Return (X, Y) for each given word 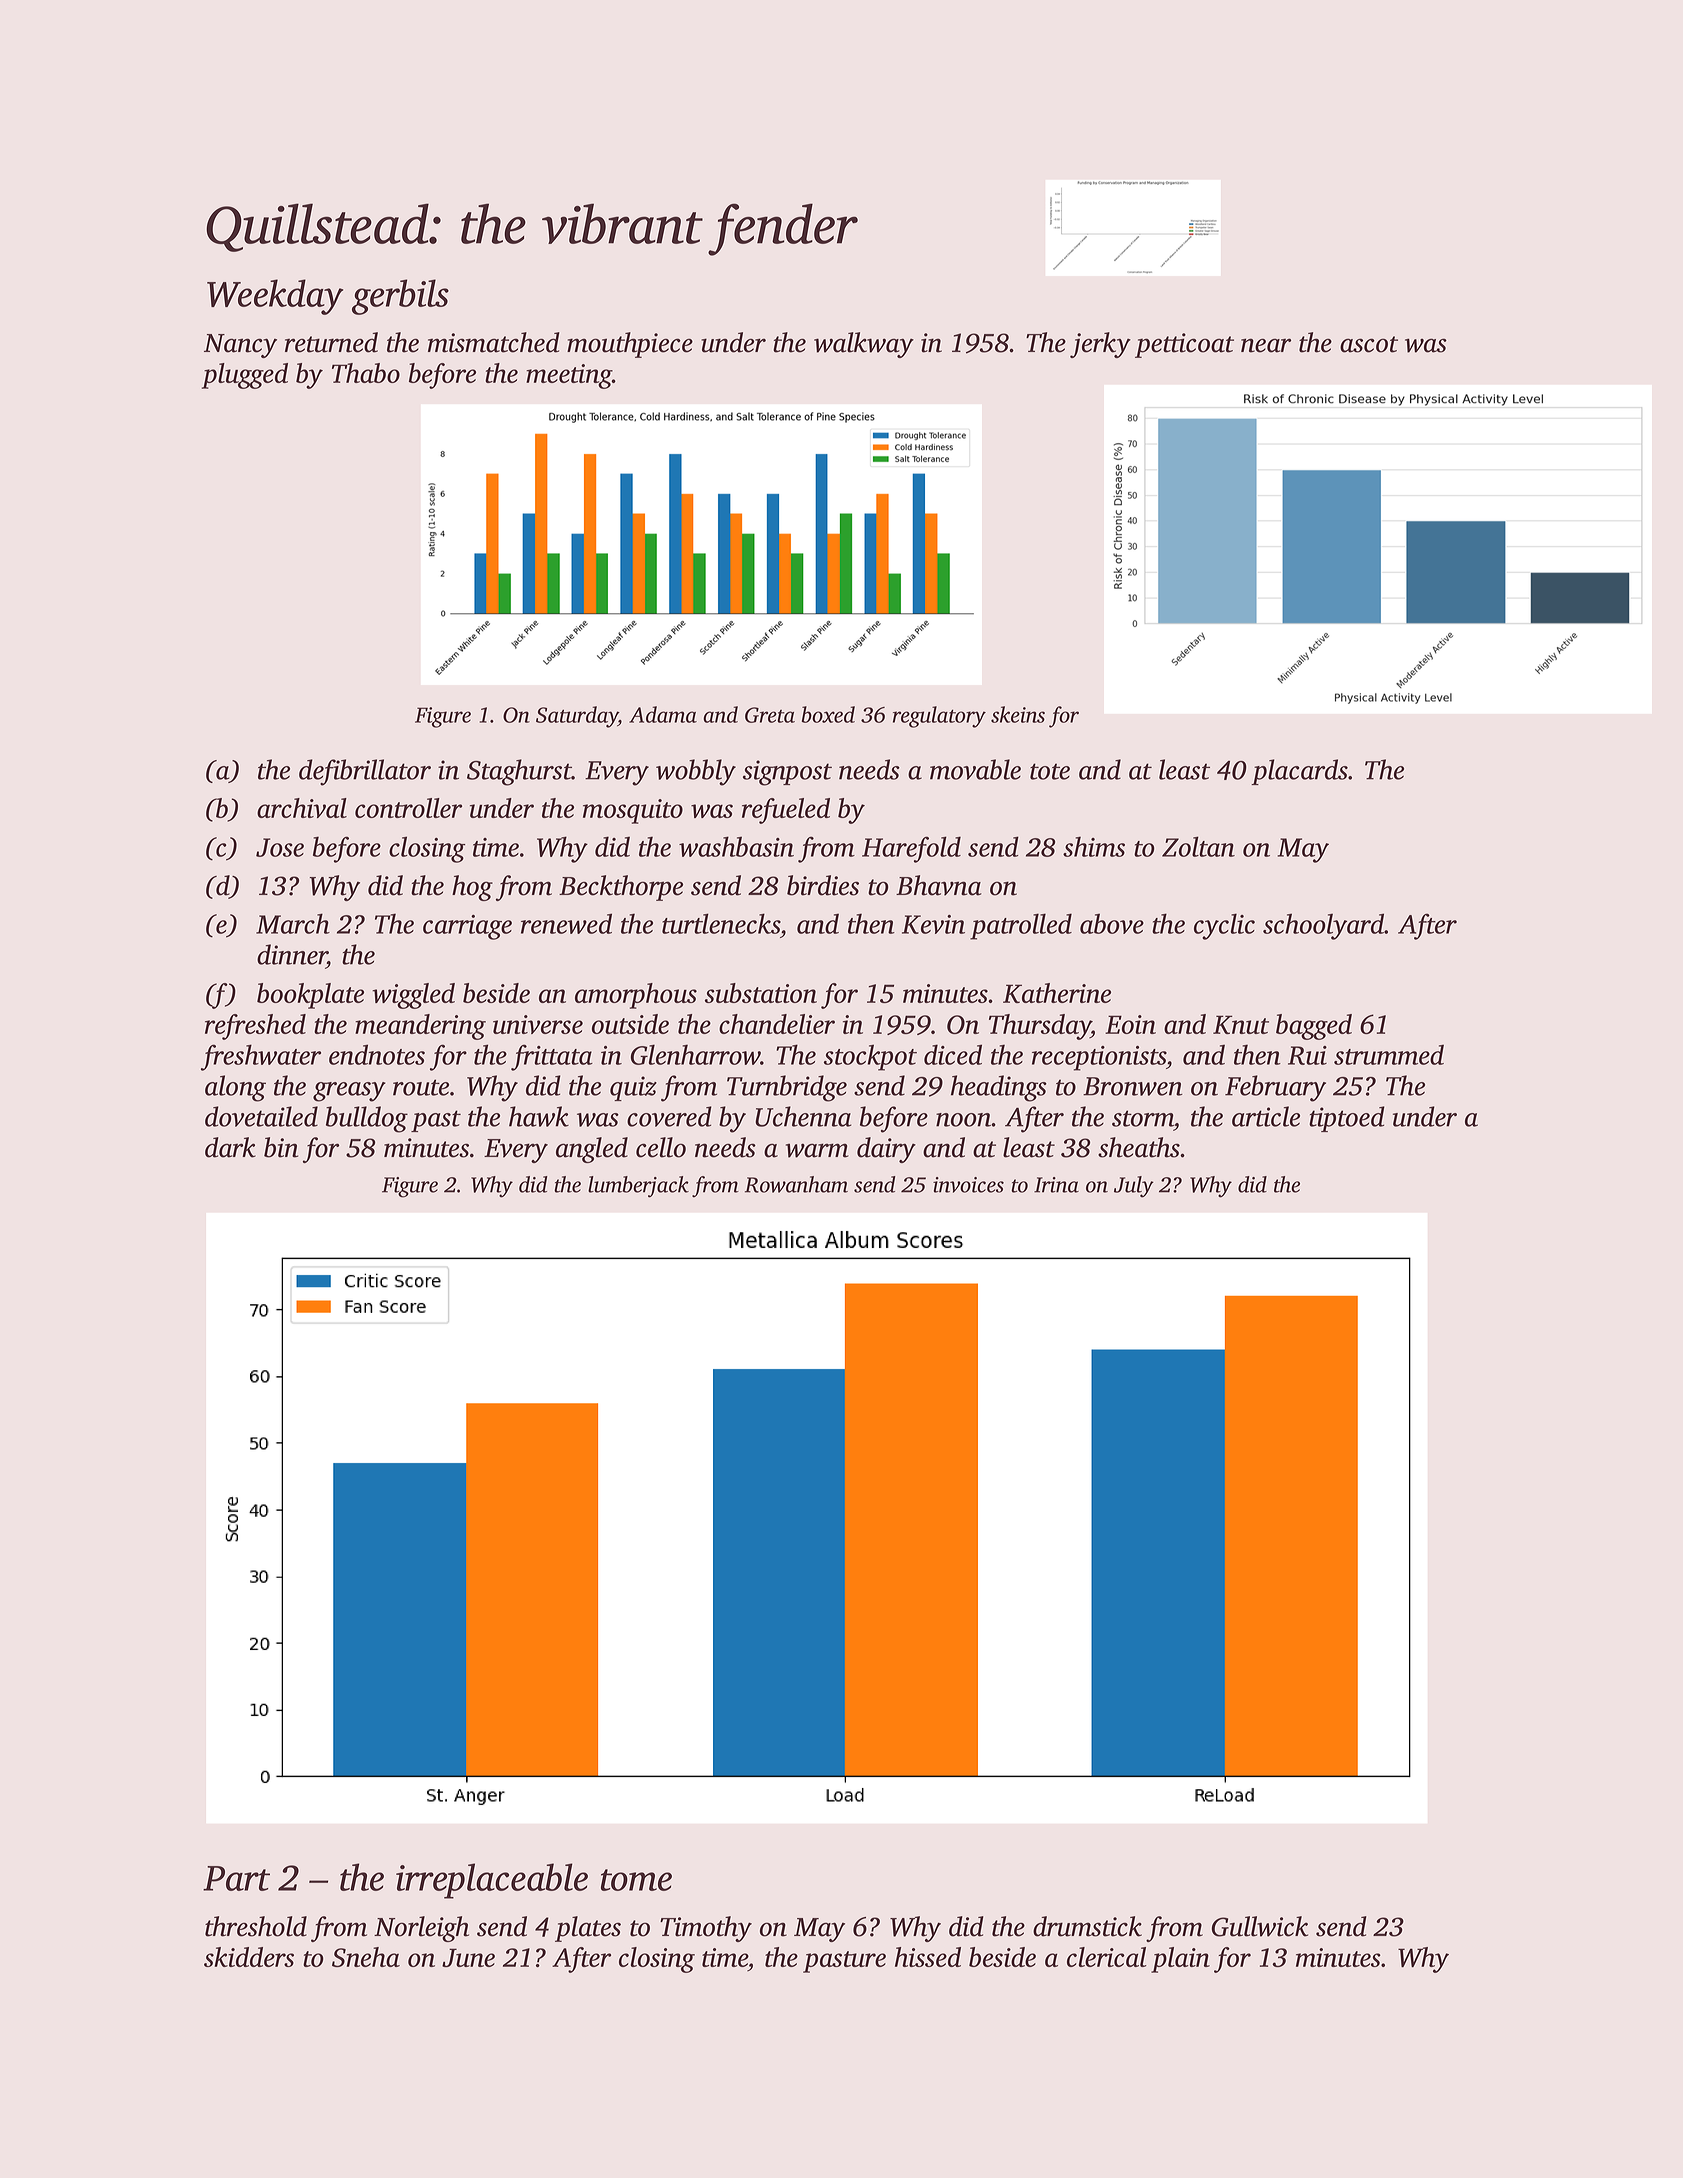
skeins (1018, 714)
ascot (1369, 344)
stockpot (870, 1057)
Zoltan (1198, 846)
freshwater (261, 1057)
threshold (256, 1926)
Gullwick (1260, 1926)
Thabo (366, 373)
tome (636, 1880)
